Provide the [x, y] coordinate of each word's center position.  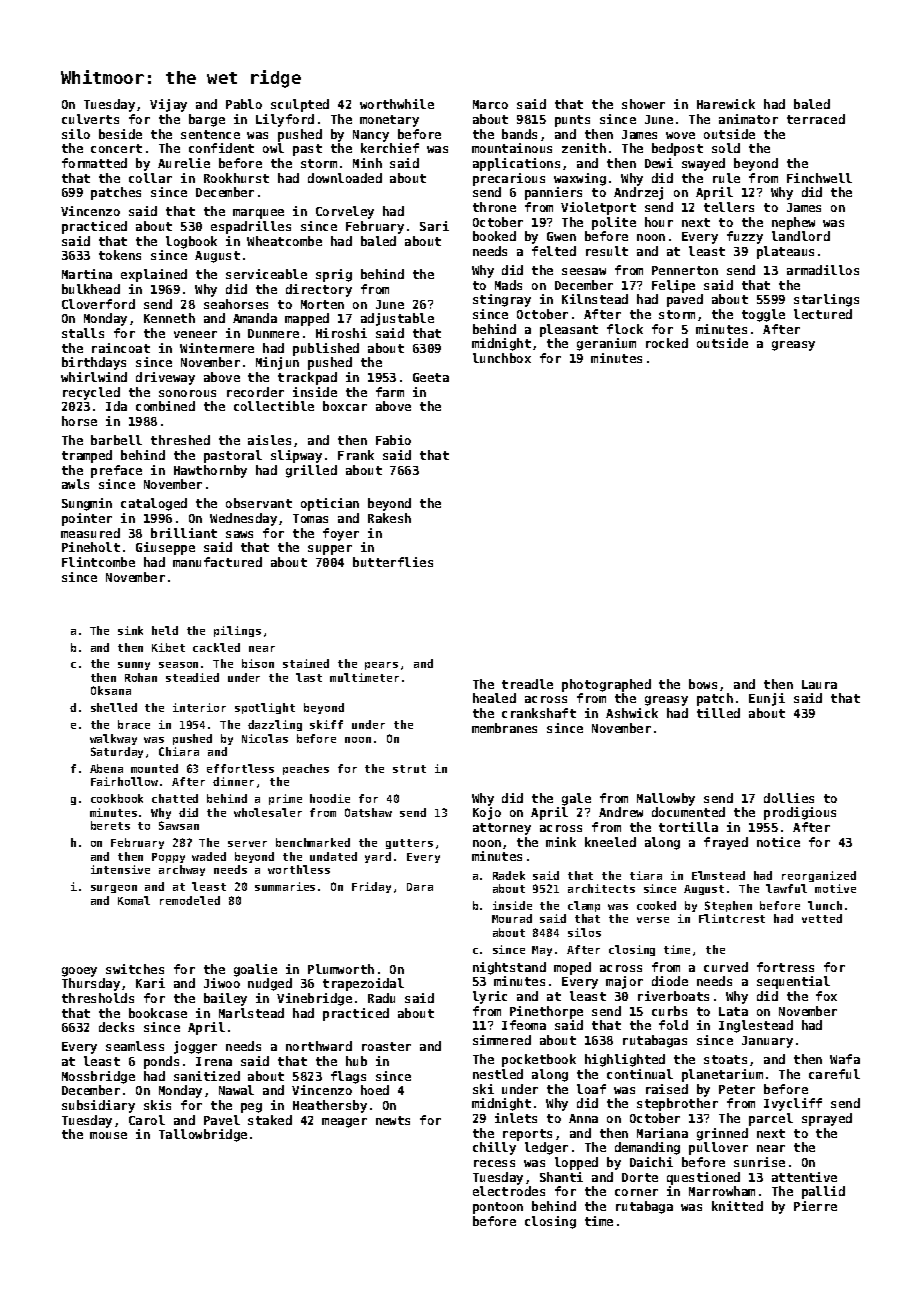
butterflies [393, 562]
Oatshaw [368, 812]
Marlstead [251, 1013]
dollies [789, 798]
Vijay [168, 105]
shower [643, 104]
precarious [509, 179]
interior [199, 707]
